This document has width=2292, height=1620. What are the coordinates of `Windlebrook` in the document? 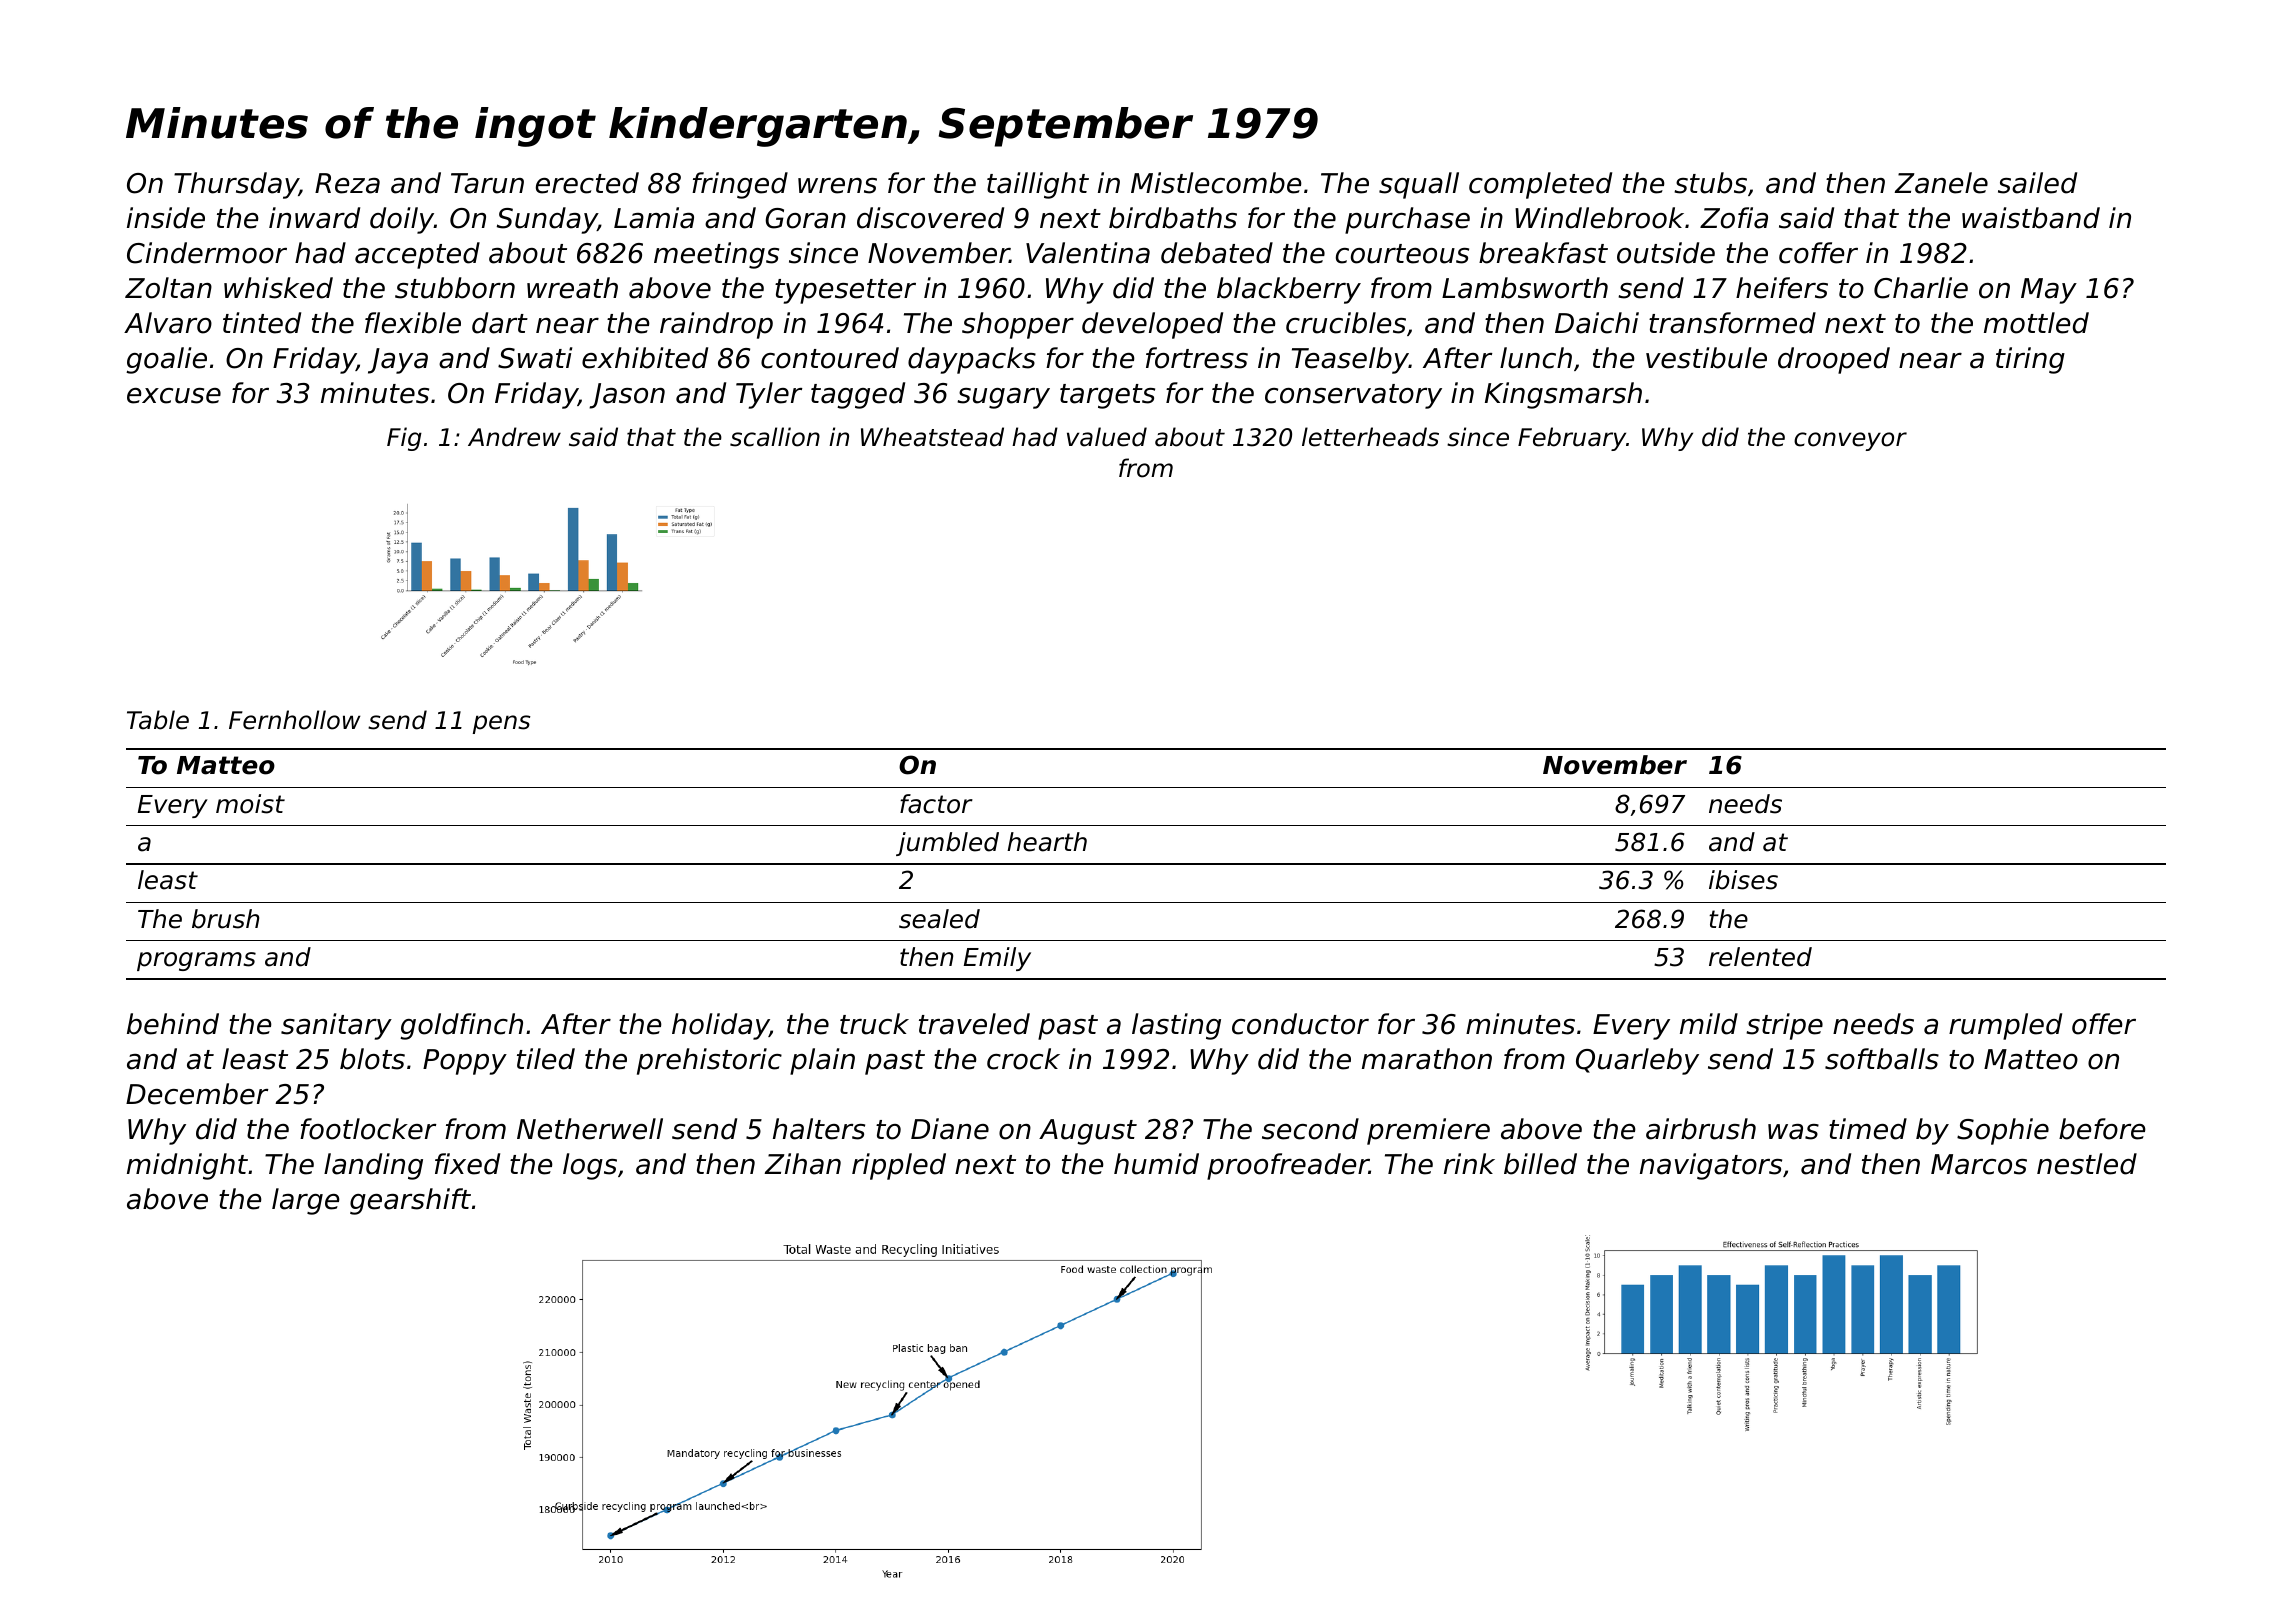 It's located at (1599, 218).
